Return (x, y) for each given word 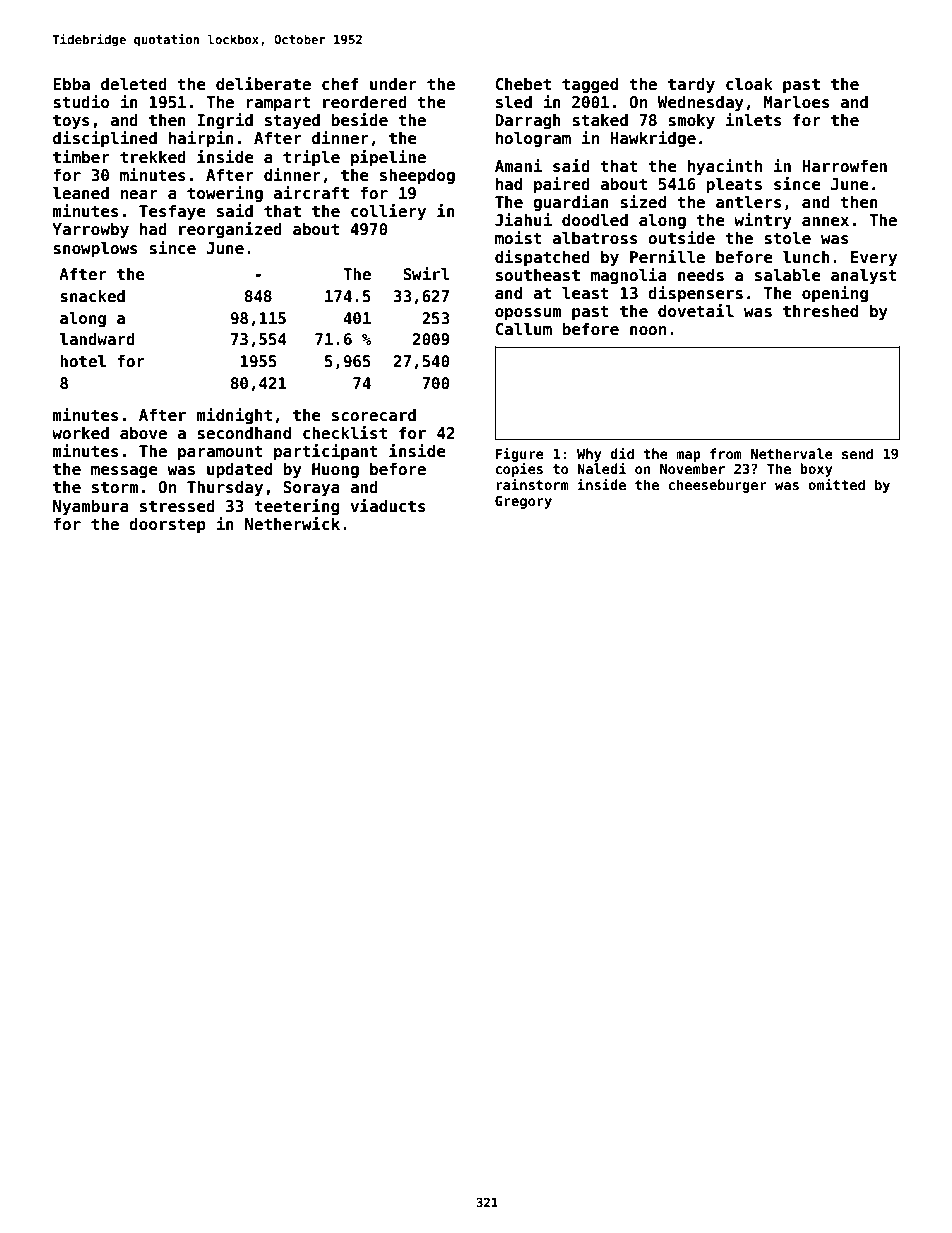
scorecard (374, 415)
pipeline (388, 158)
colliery (388, 212)
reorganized (230, 230)
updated (239, 470)
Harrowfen (844, 166)
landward (97, 339)
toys (71, 122)
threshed (820, 311)
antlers (749, 202)
